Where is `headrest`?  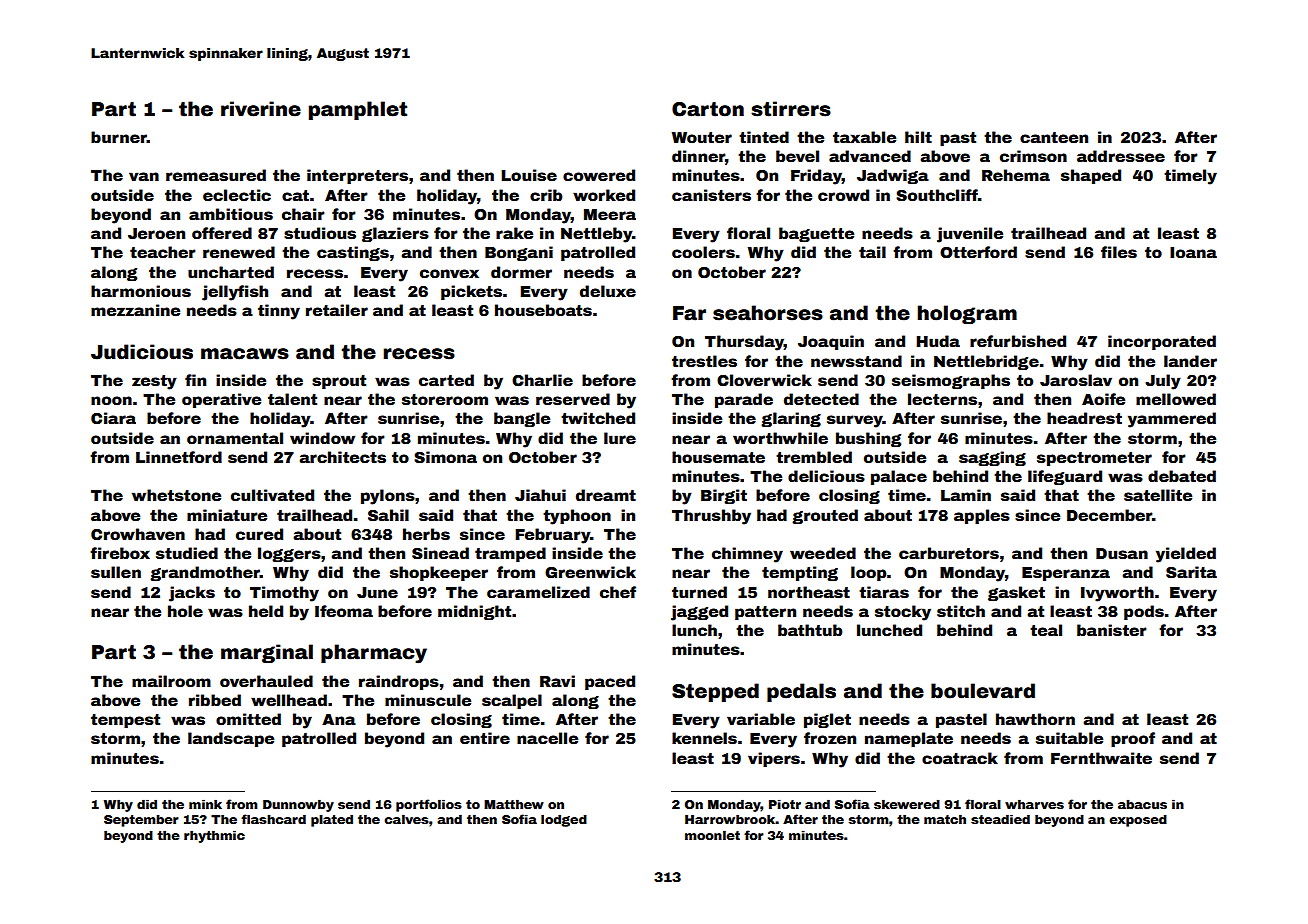 headrest is located at coordinates (1084, 418).
